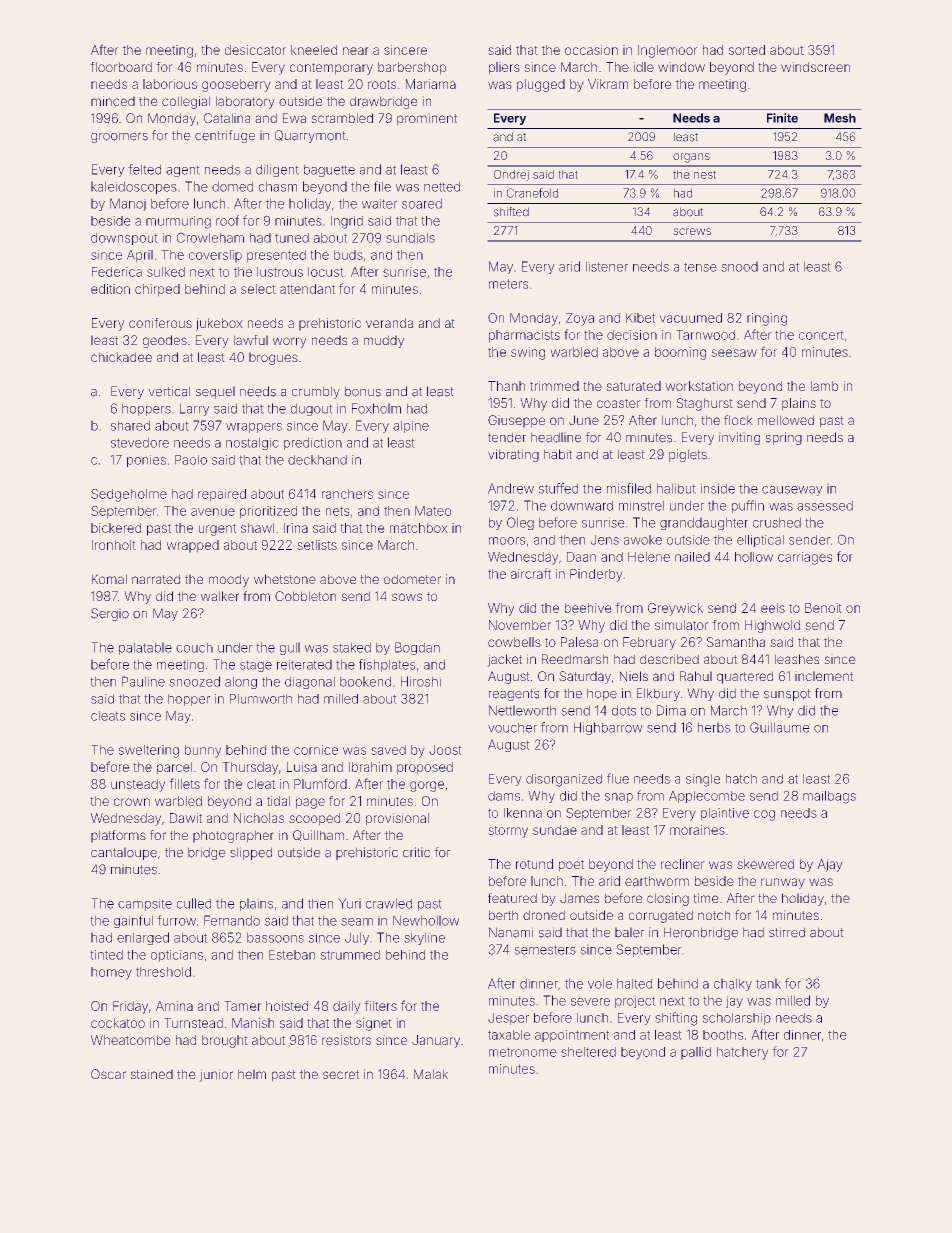  Describe the element at coordinates (427, 119) in the document. I see `prominent` at that location.
